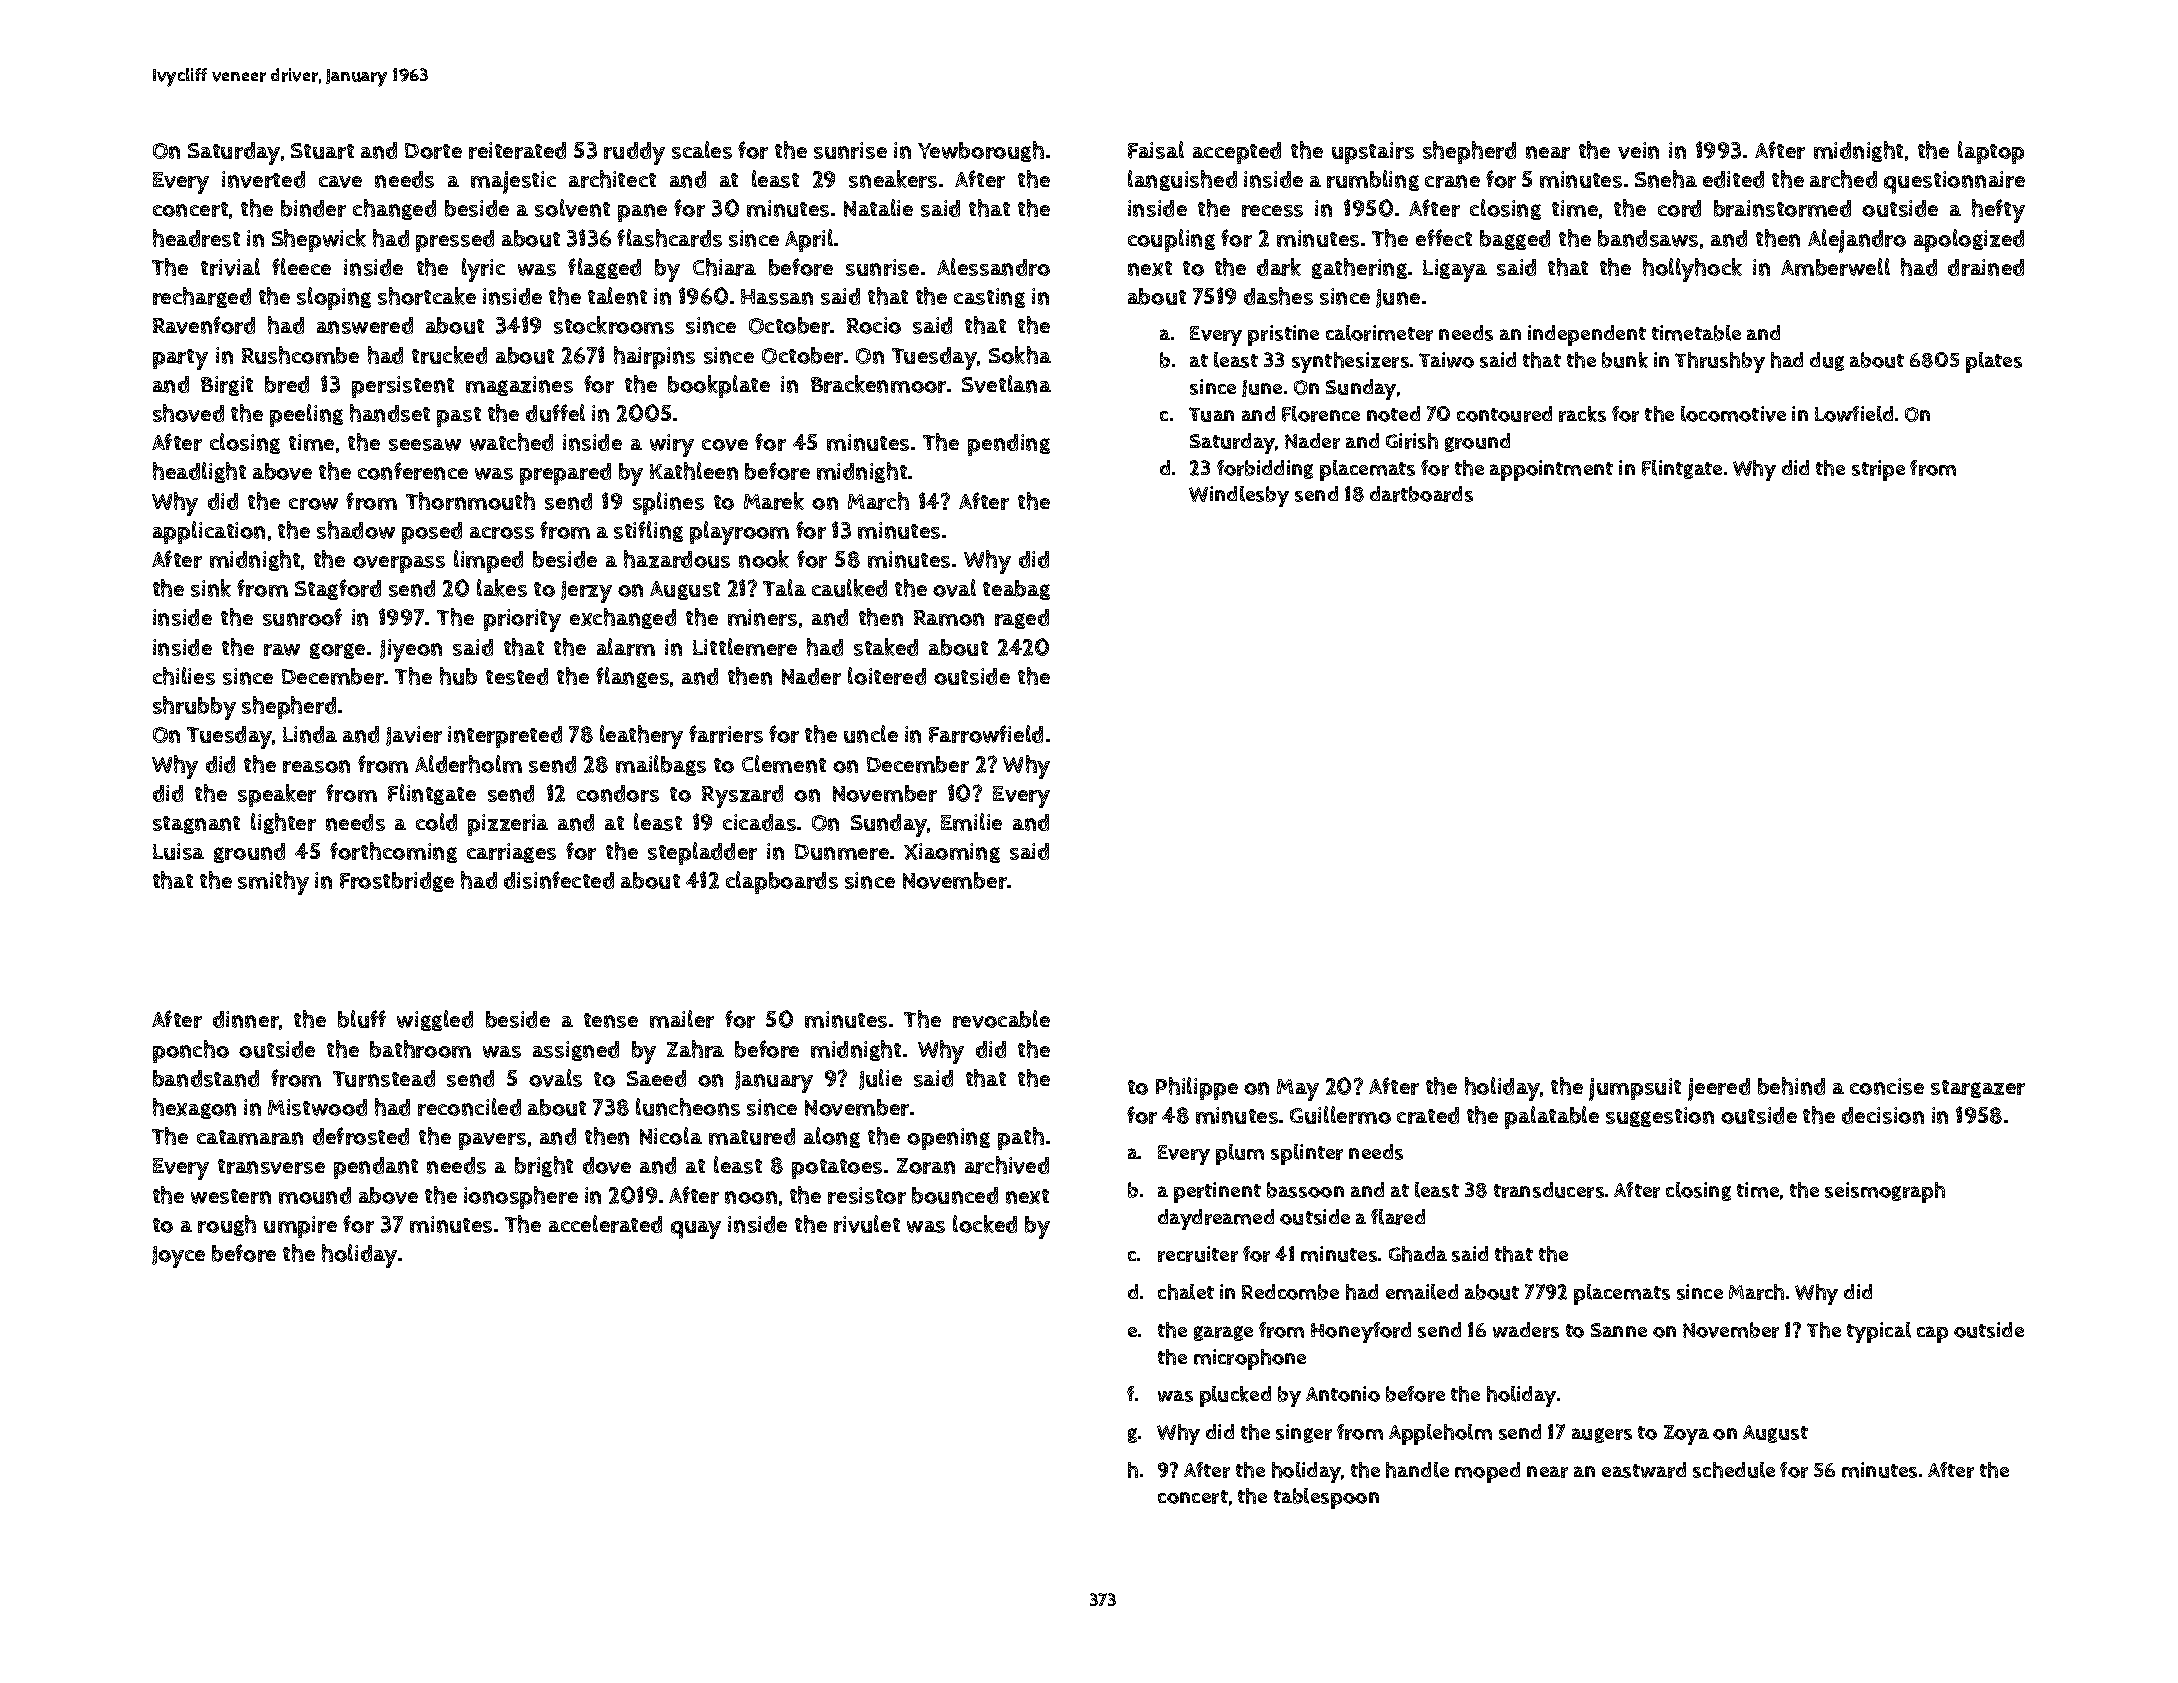 The height and width of the document is (1683, 2178). I want to click on palatable, so click(1552, 1117).
